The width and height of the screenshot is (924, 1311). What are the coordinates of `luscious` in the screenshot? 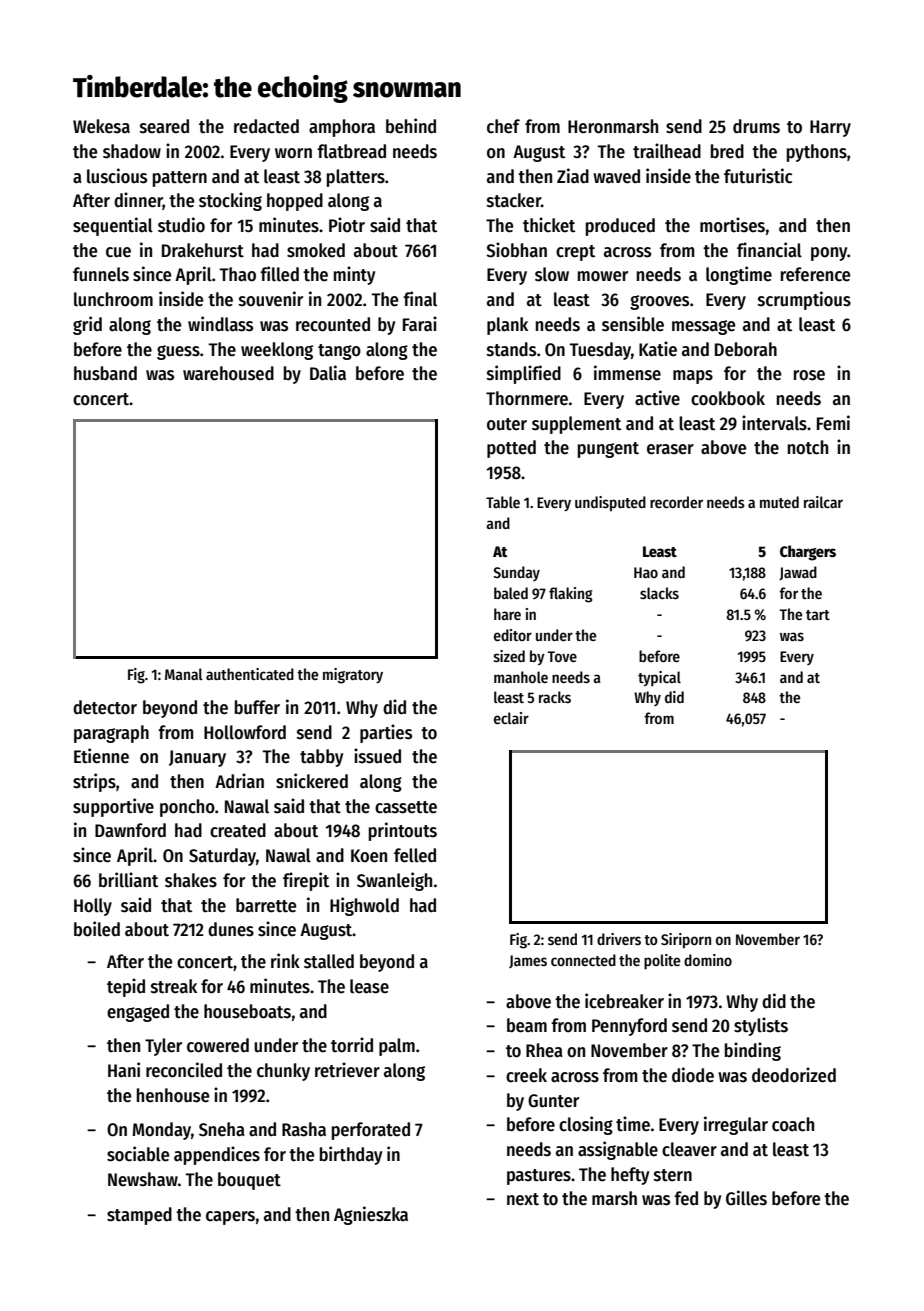 It's located at (117, 176).
